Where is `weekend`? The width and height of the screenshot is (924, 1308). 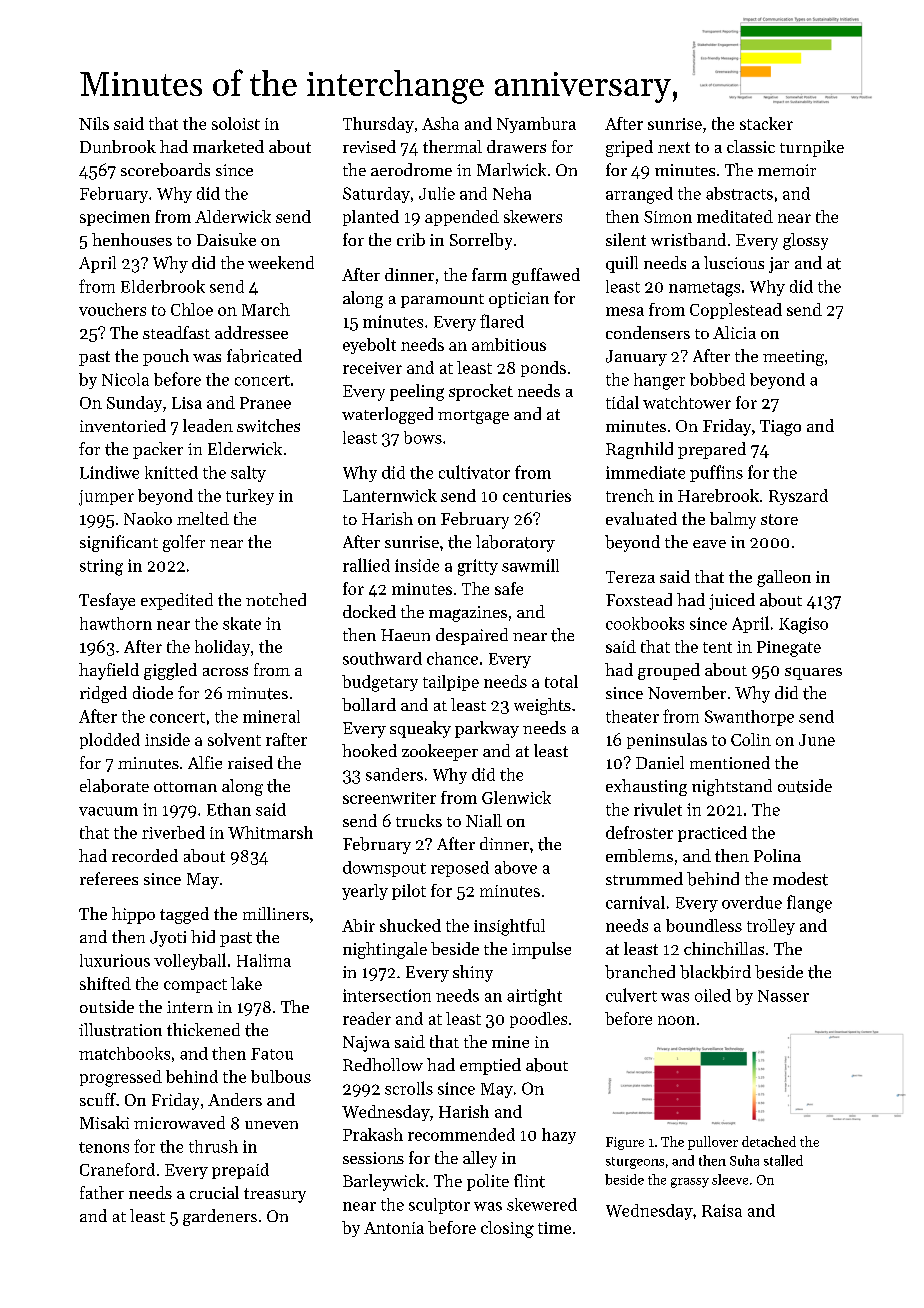 weekend is located at coordinates (281, 262).
